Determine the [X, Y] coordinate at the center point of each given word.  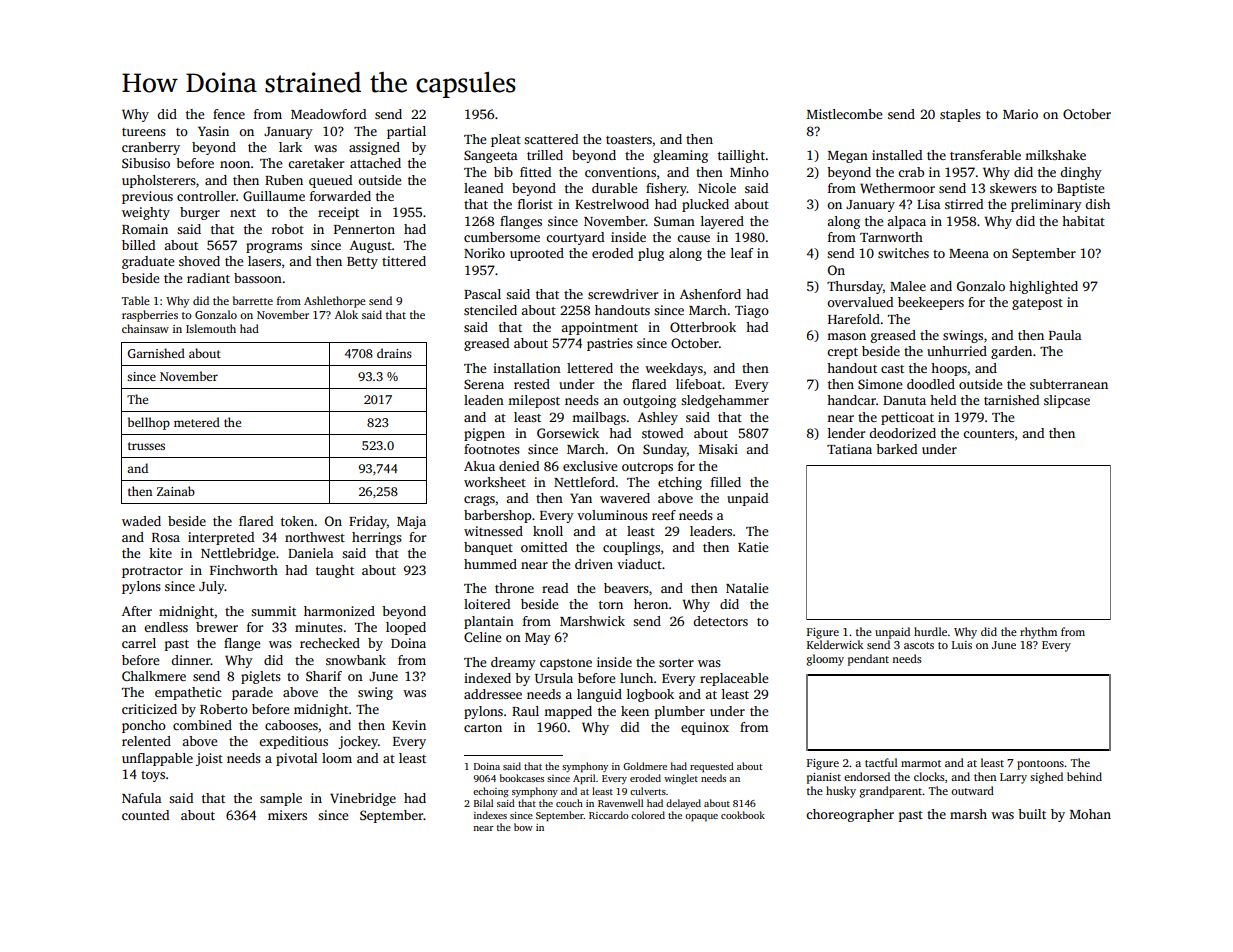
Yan [581, 498]
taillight [741, 156]
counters [988, 434]
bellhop [149, 423]
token [297, 521]
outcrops [647, 468]
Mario [1020, 114]
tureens [144, 132]
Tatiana [849, 449]
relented [146, 741]
